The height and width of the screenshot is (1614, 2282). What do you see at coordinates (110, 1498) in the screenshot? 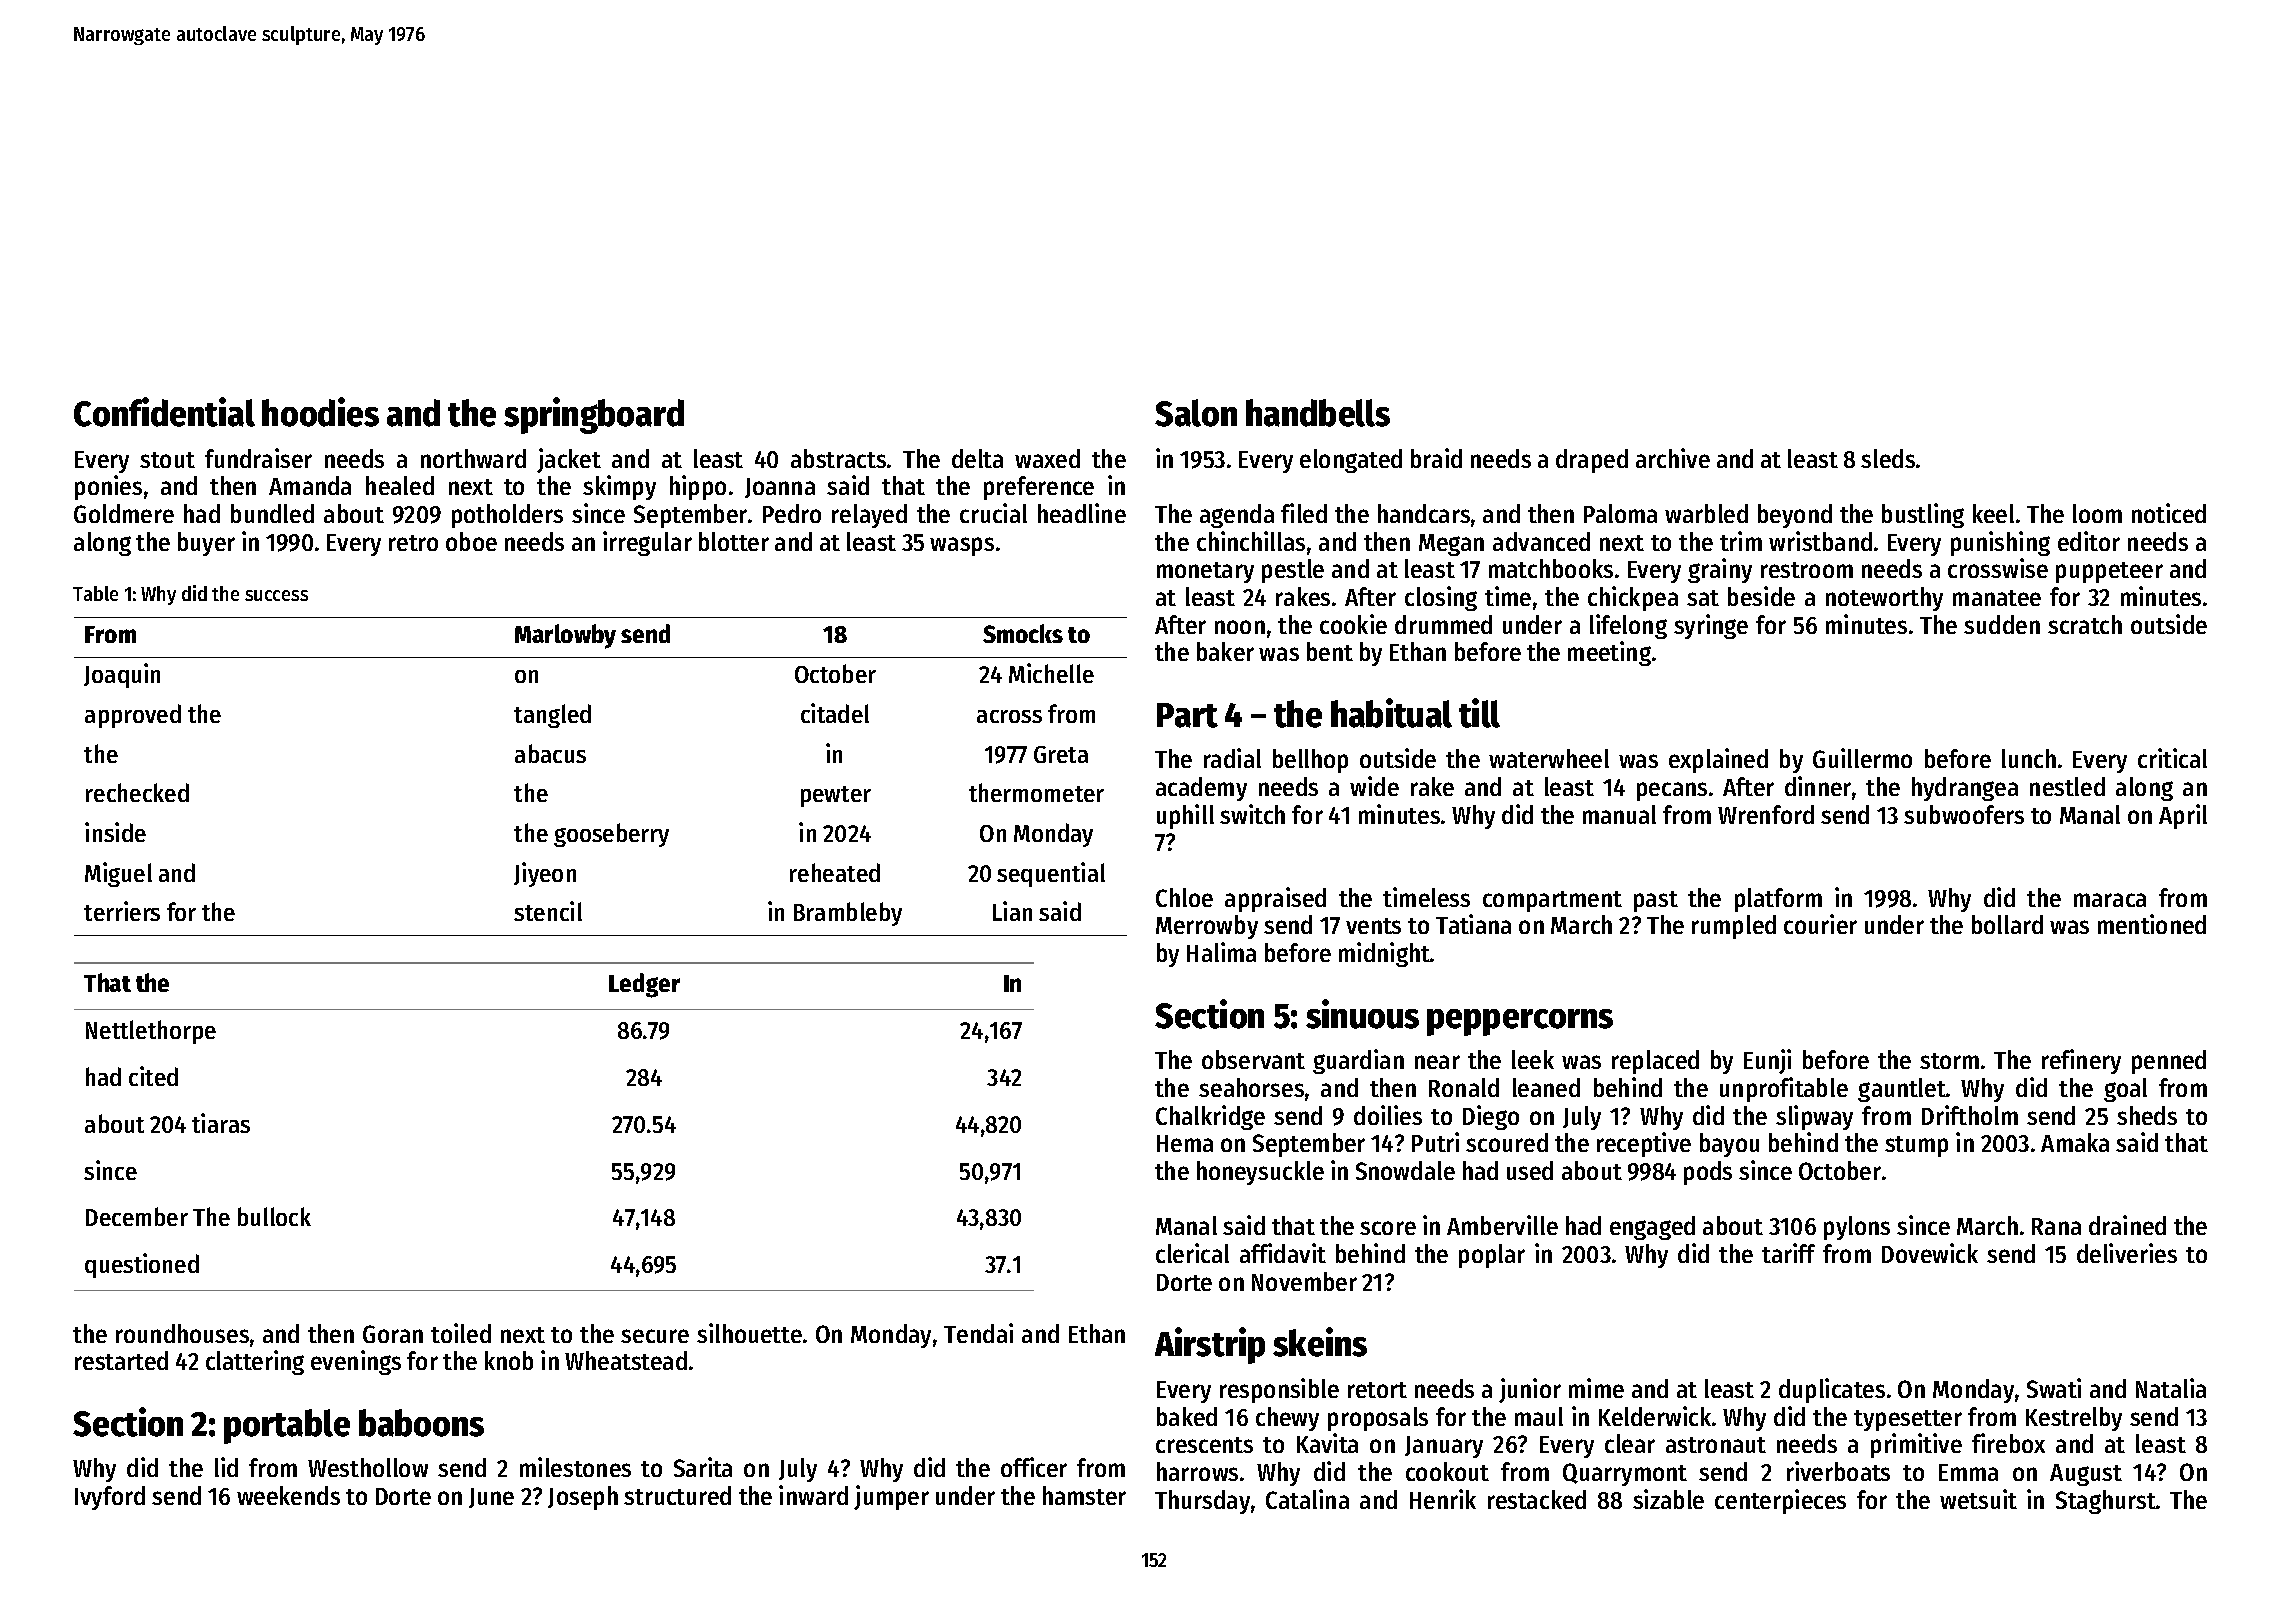
I see `Ivyford` at bounding box center [110, 1498].
